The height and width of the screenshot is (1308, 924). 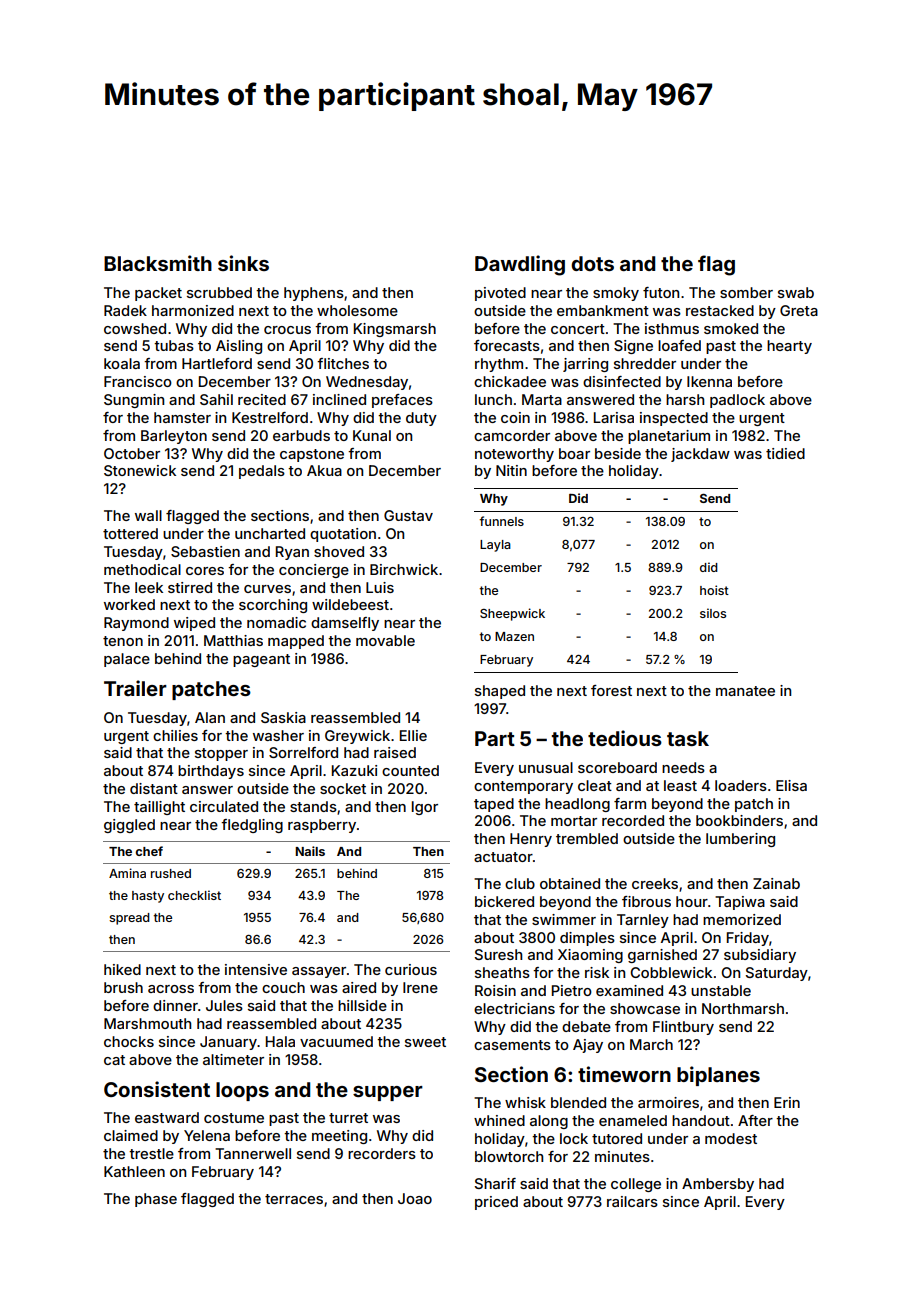 What do you see at coordinates (425, 808) in the screenshot?
I see `Igor` at bounding box center [425, 808].
